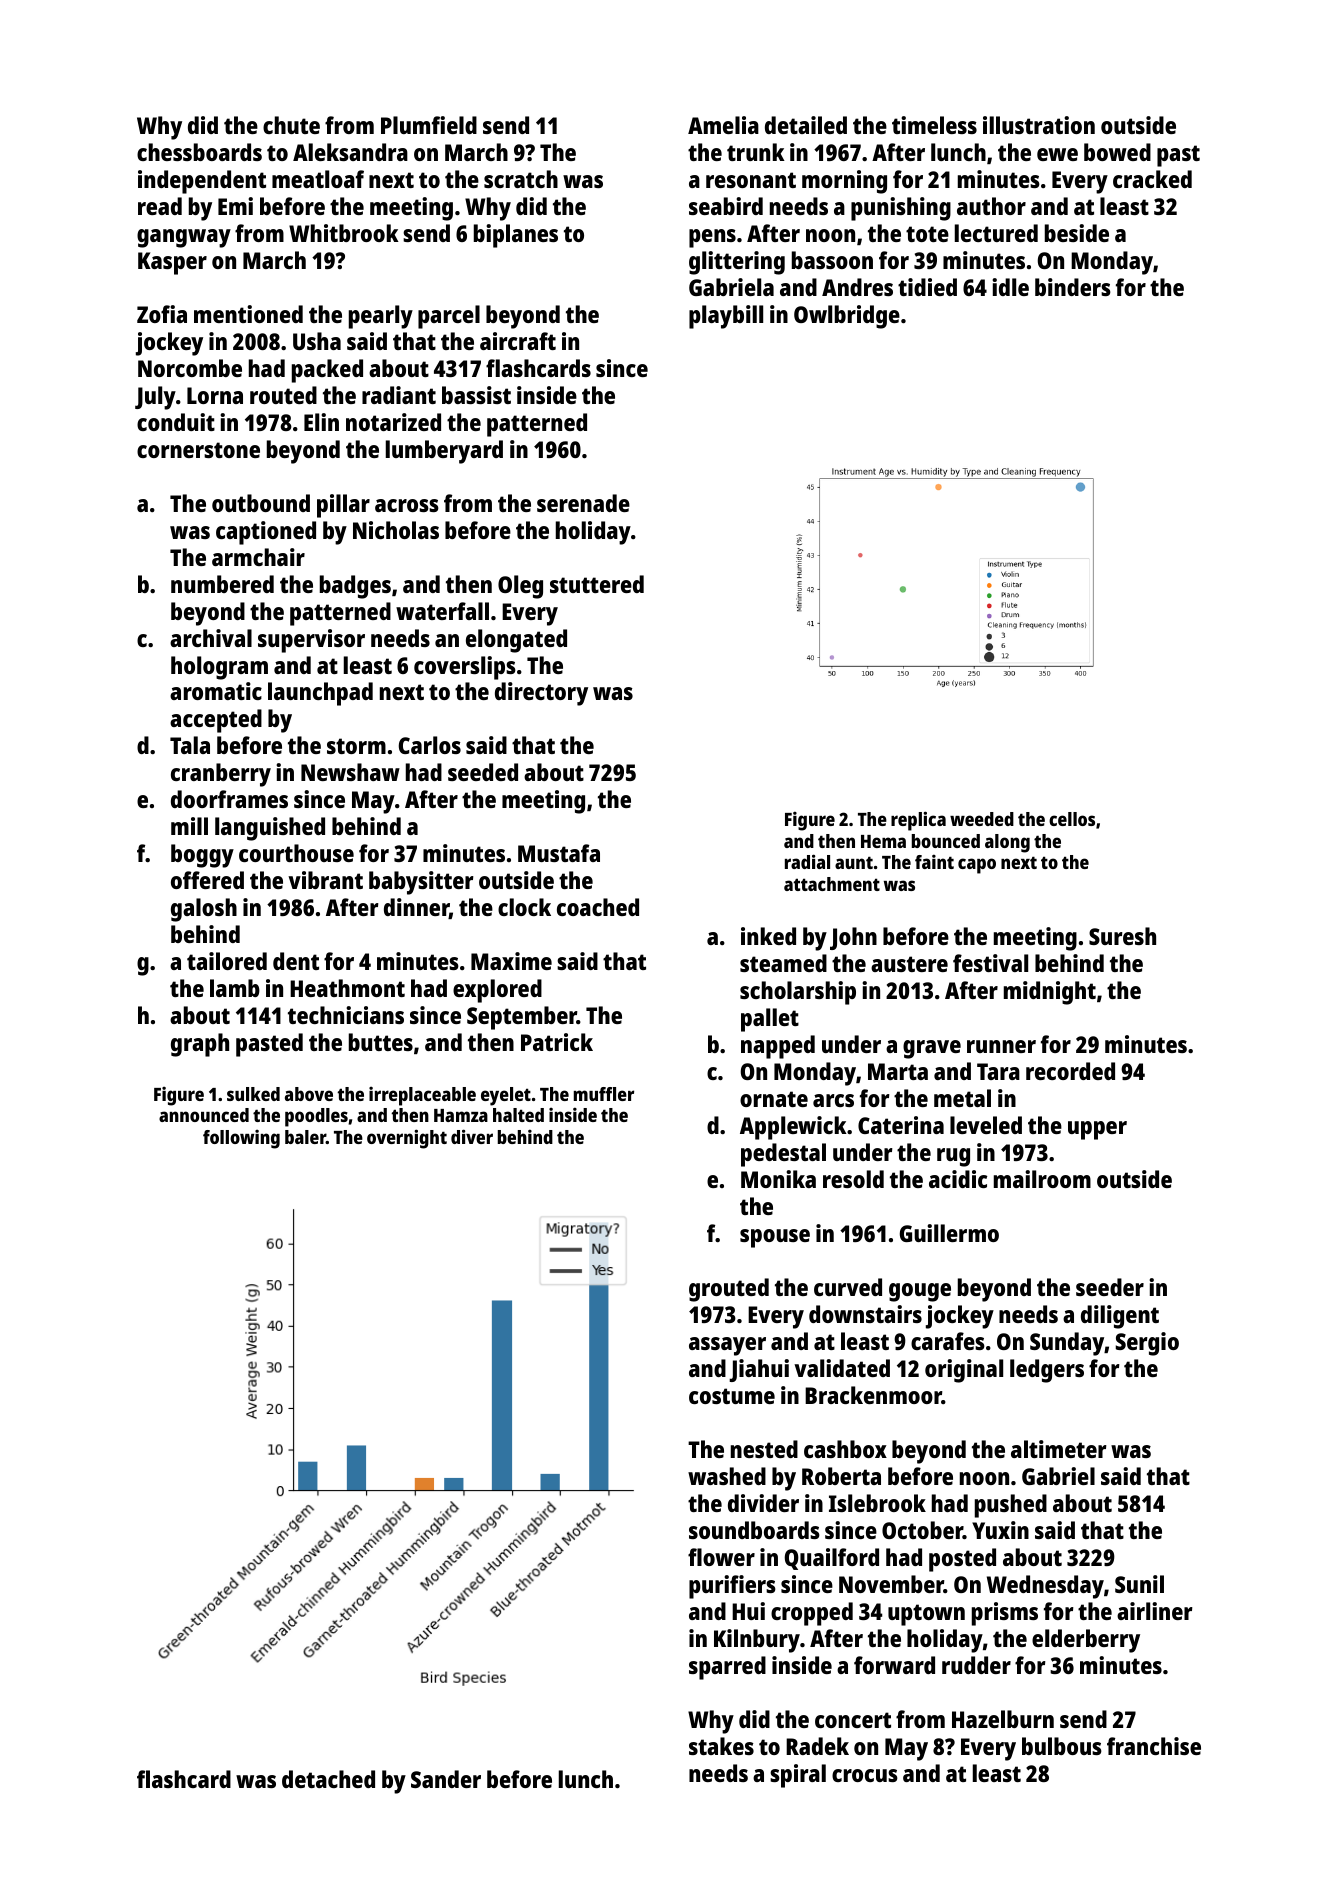  Describe the element at coordinates (751, 180) in the screenshot. I see `resonant` at that location.
